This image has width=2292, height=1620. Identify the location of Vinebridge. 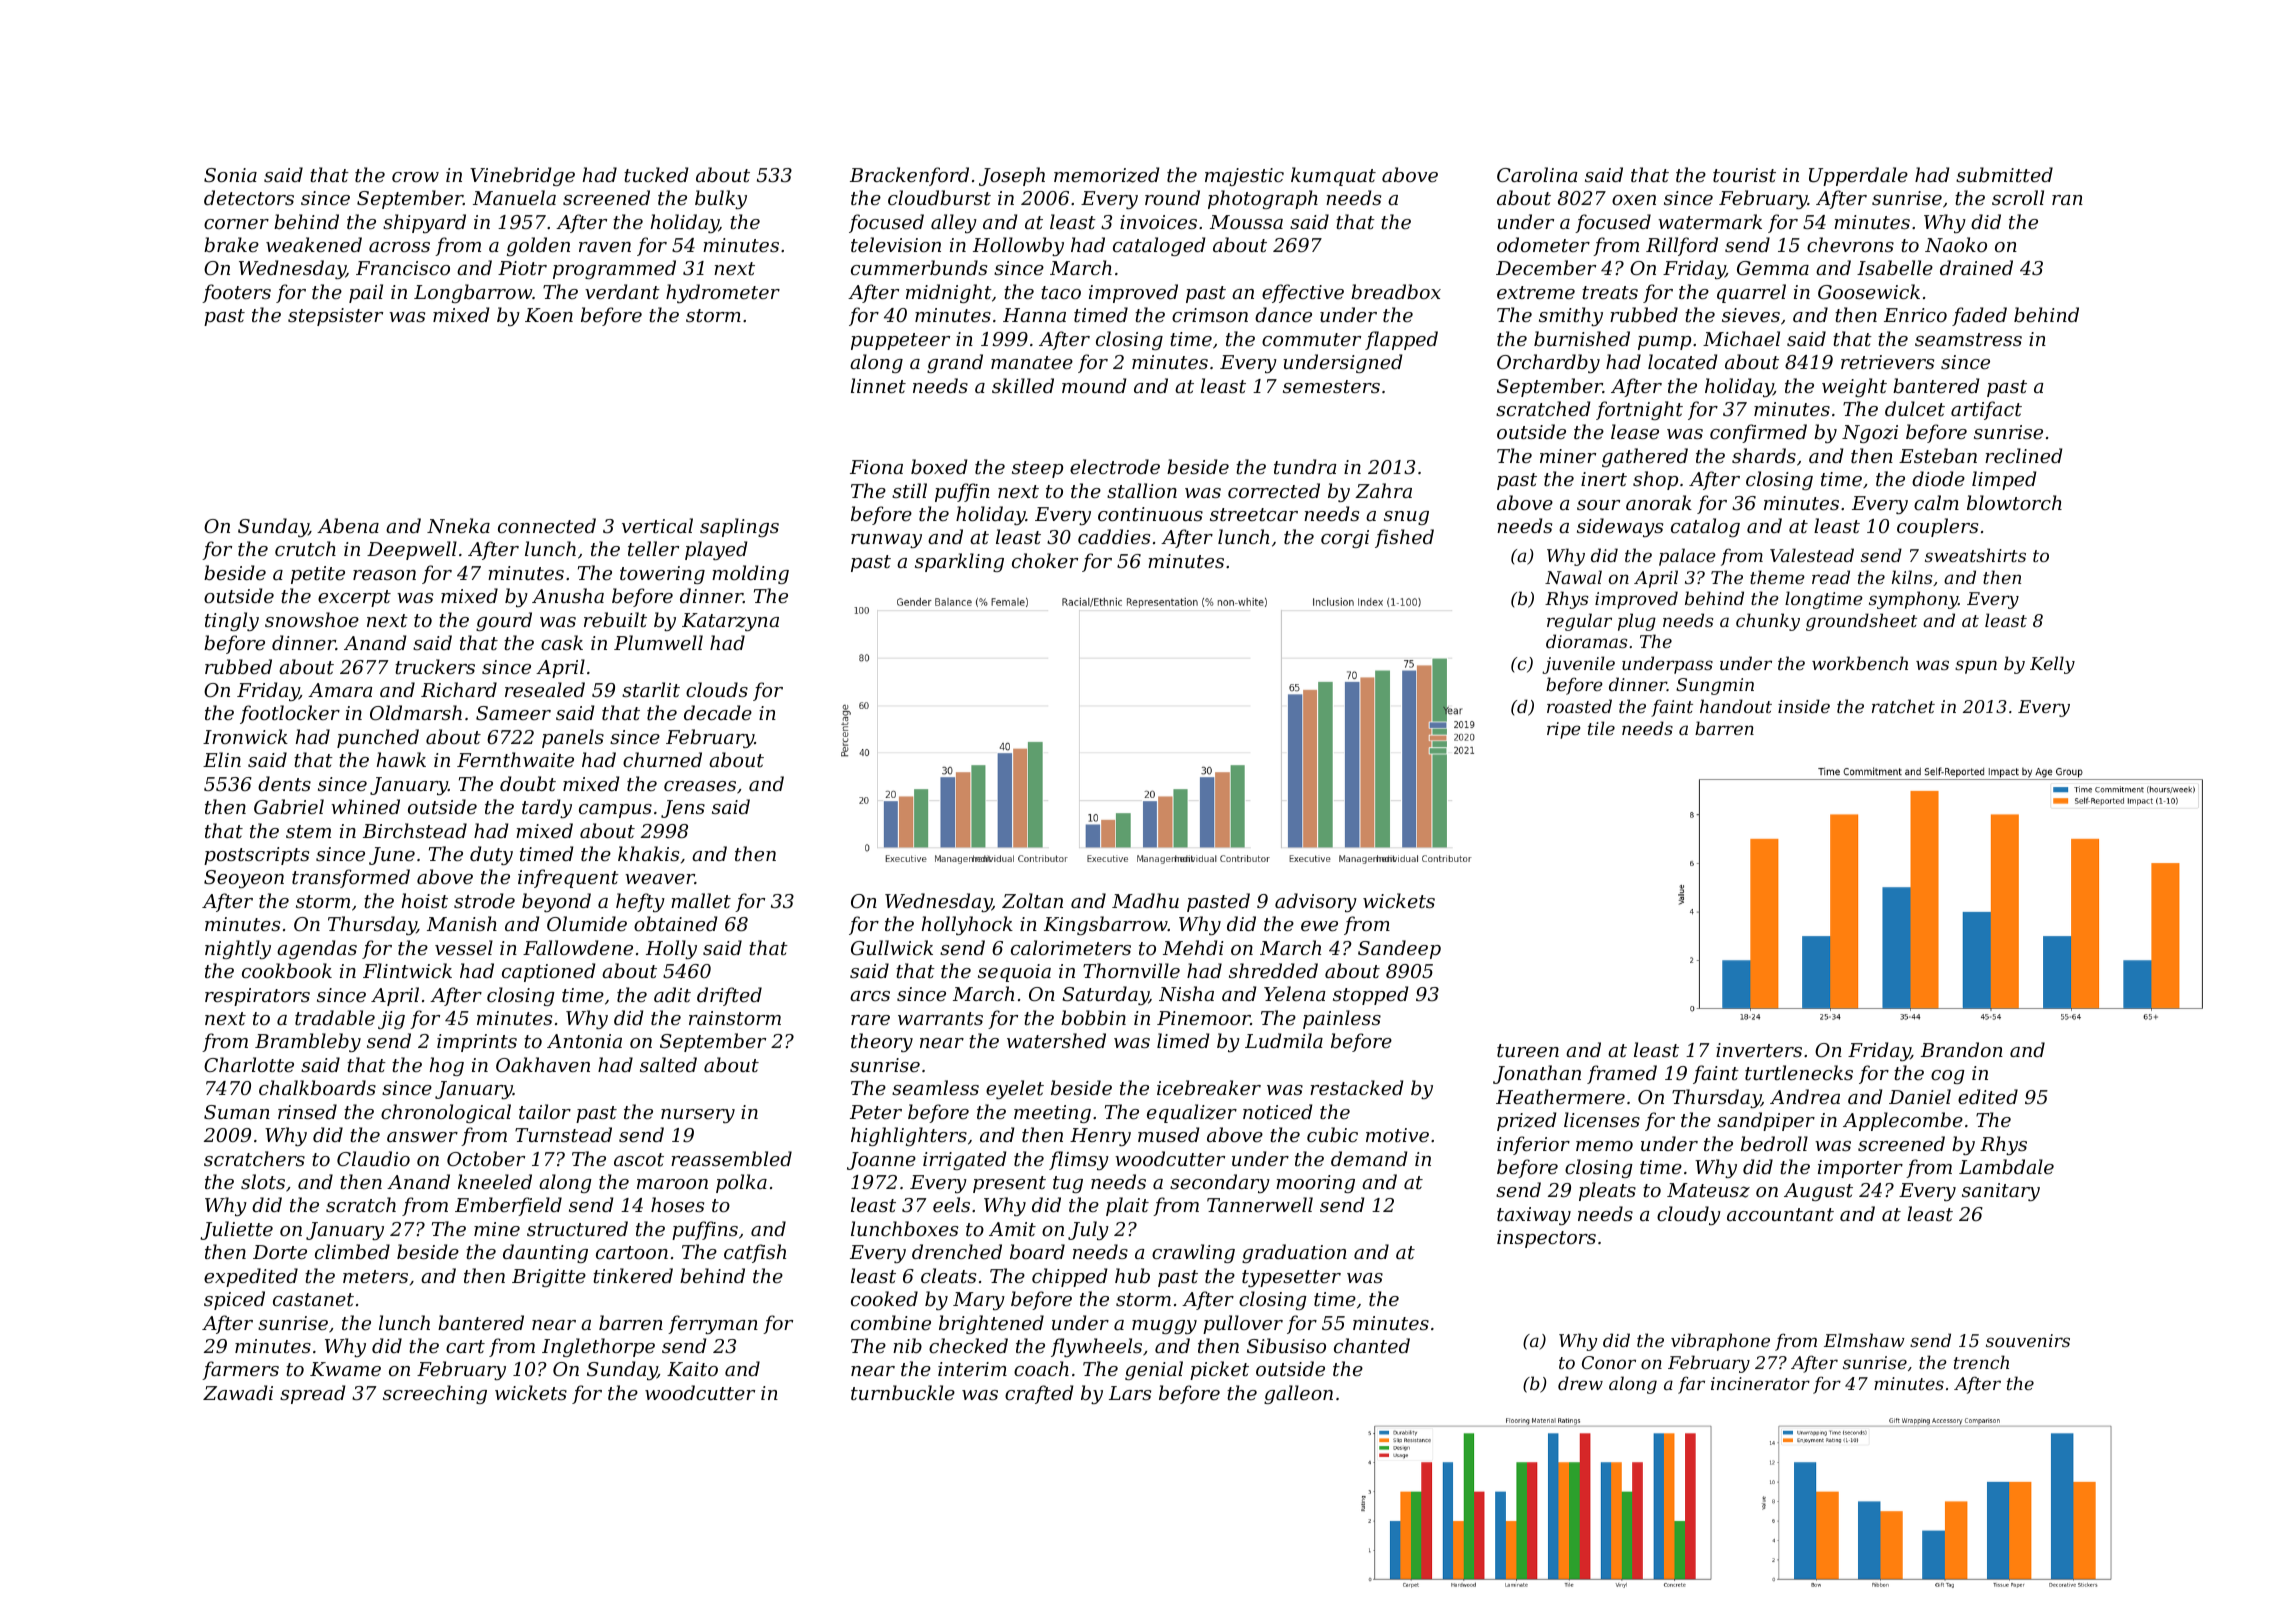
(522, 176).
